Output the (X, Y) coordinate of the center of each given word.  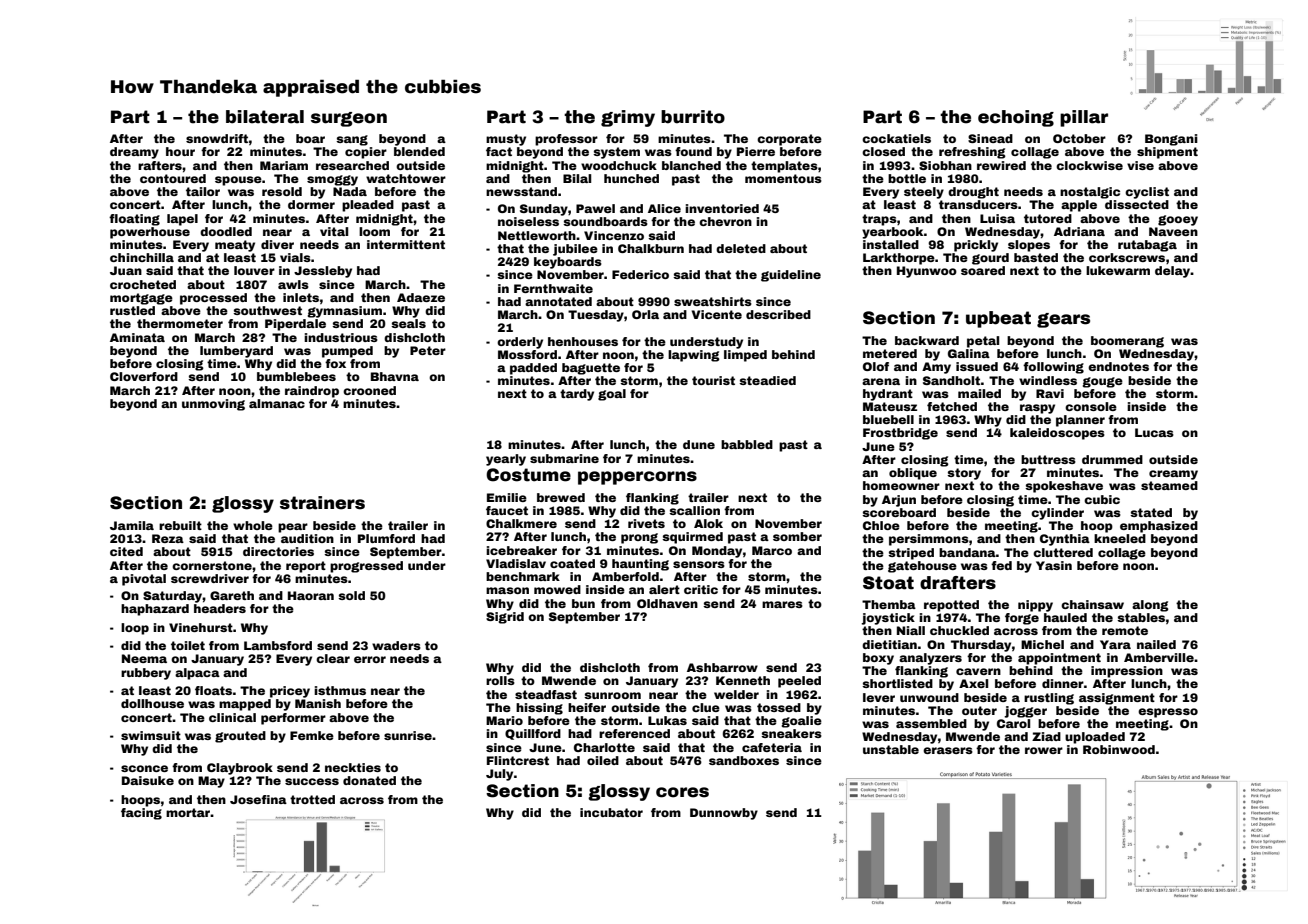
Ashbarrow (722, 667)
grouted (240, 737)
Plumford (386, 538)
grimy (628, 118)
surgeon (349, 119)
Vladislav (516, 563)
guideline (791, 276)
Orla (645, 314)
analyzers (930, 659)
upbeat (998, 319)
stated (1151, 512)
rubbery (146, 674)
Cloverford (144, 376)
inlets (301, 297)
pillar (1084, 118)
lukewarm (1118, 270)
